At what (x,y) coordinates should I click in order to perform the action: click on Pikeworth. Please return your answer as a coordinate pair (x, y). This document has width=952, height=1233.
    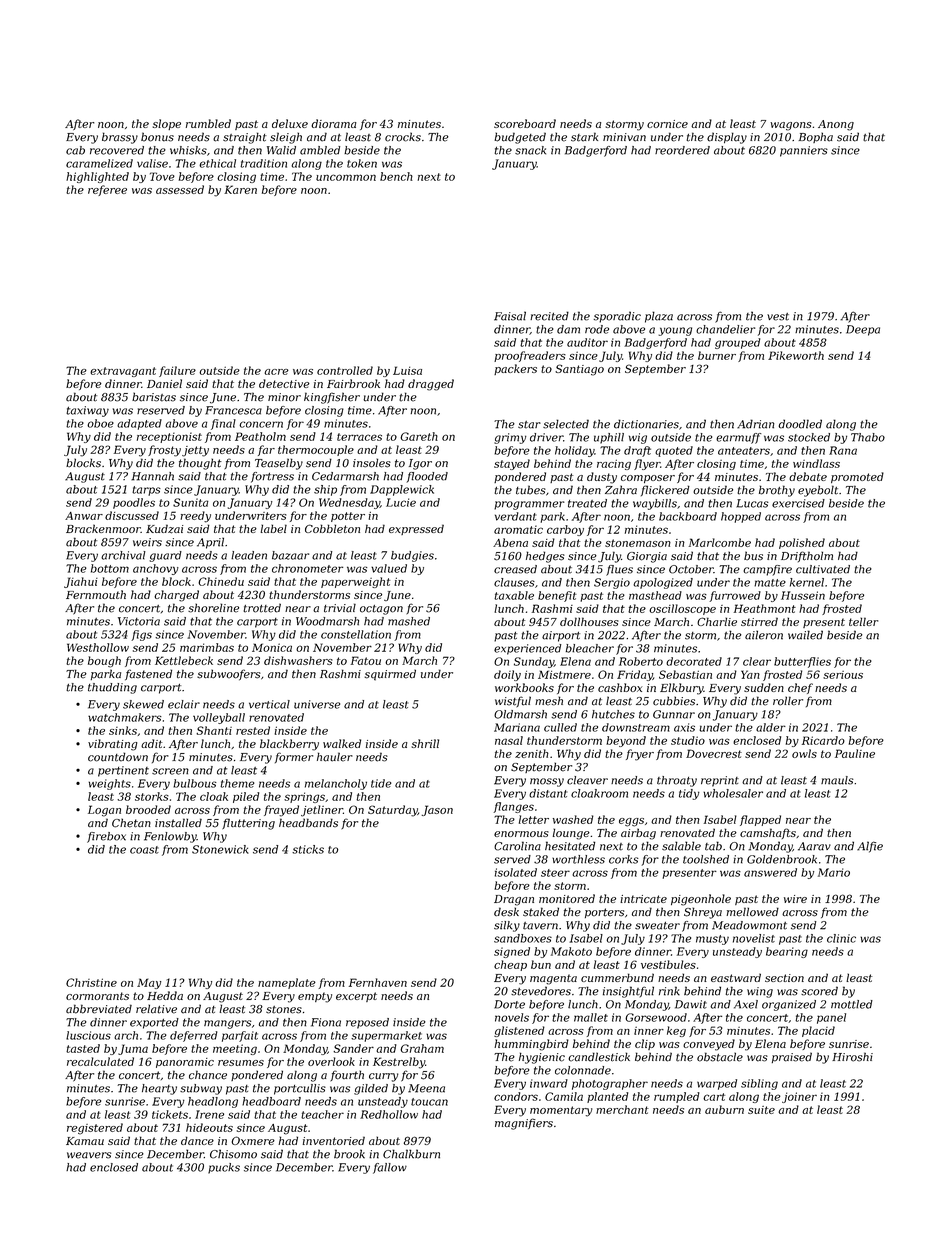
    Looking at the image, I should click on (796, 355).
